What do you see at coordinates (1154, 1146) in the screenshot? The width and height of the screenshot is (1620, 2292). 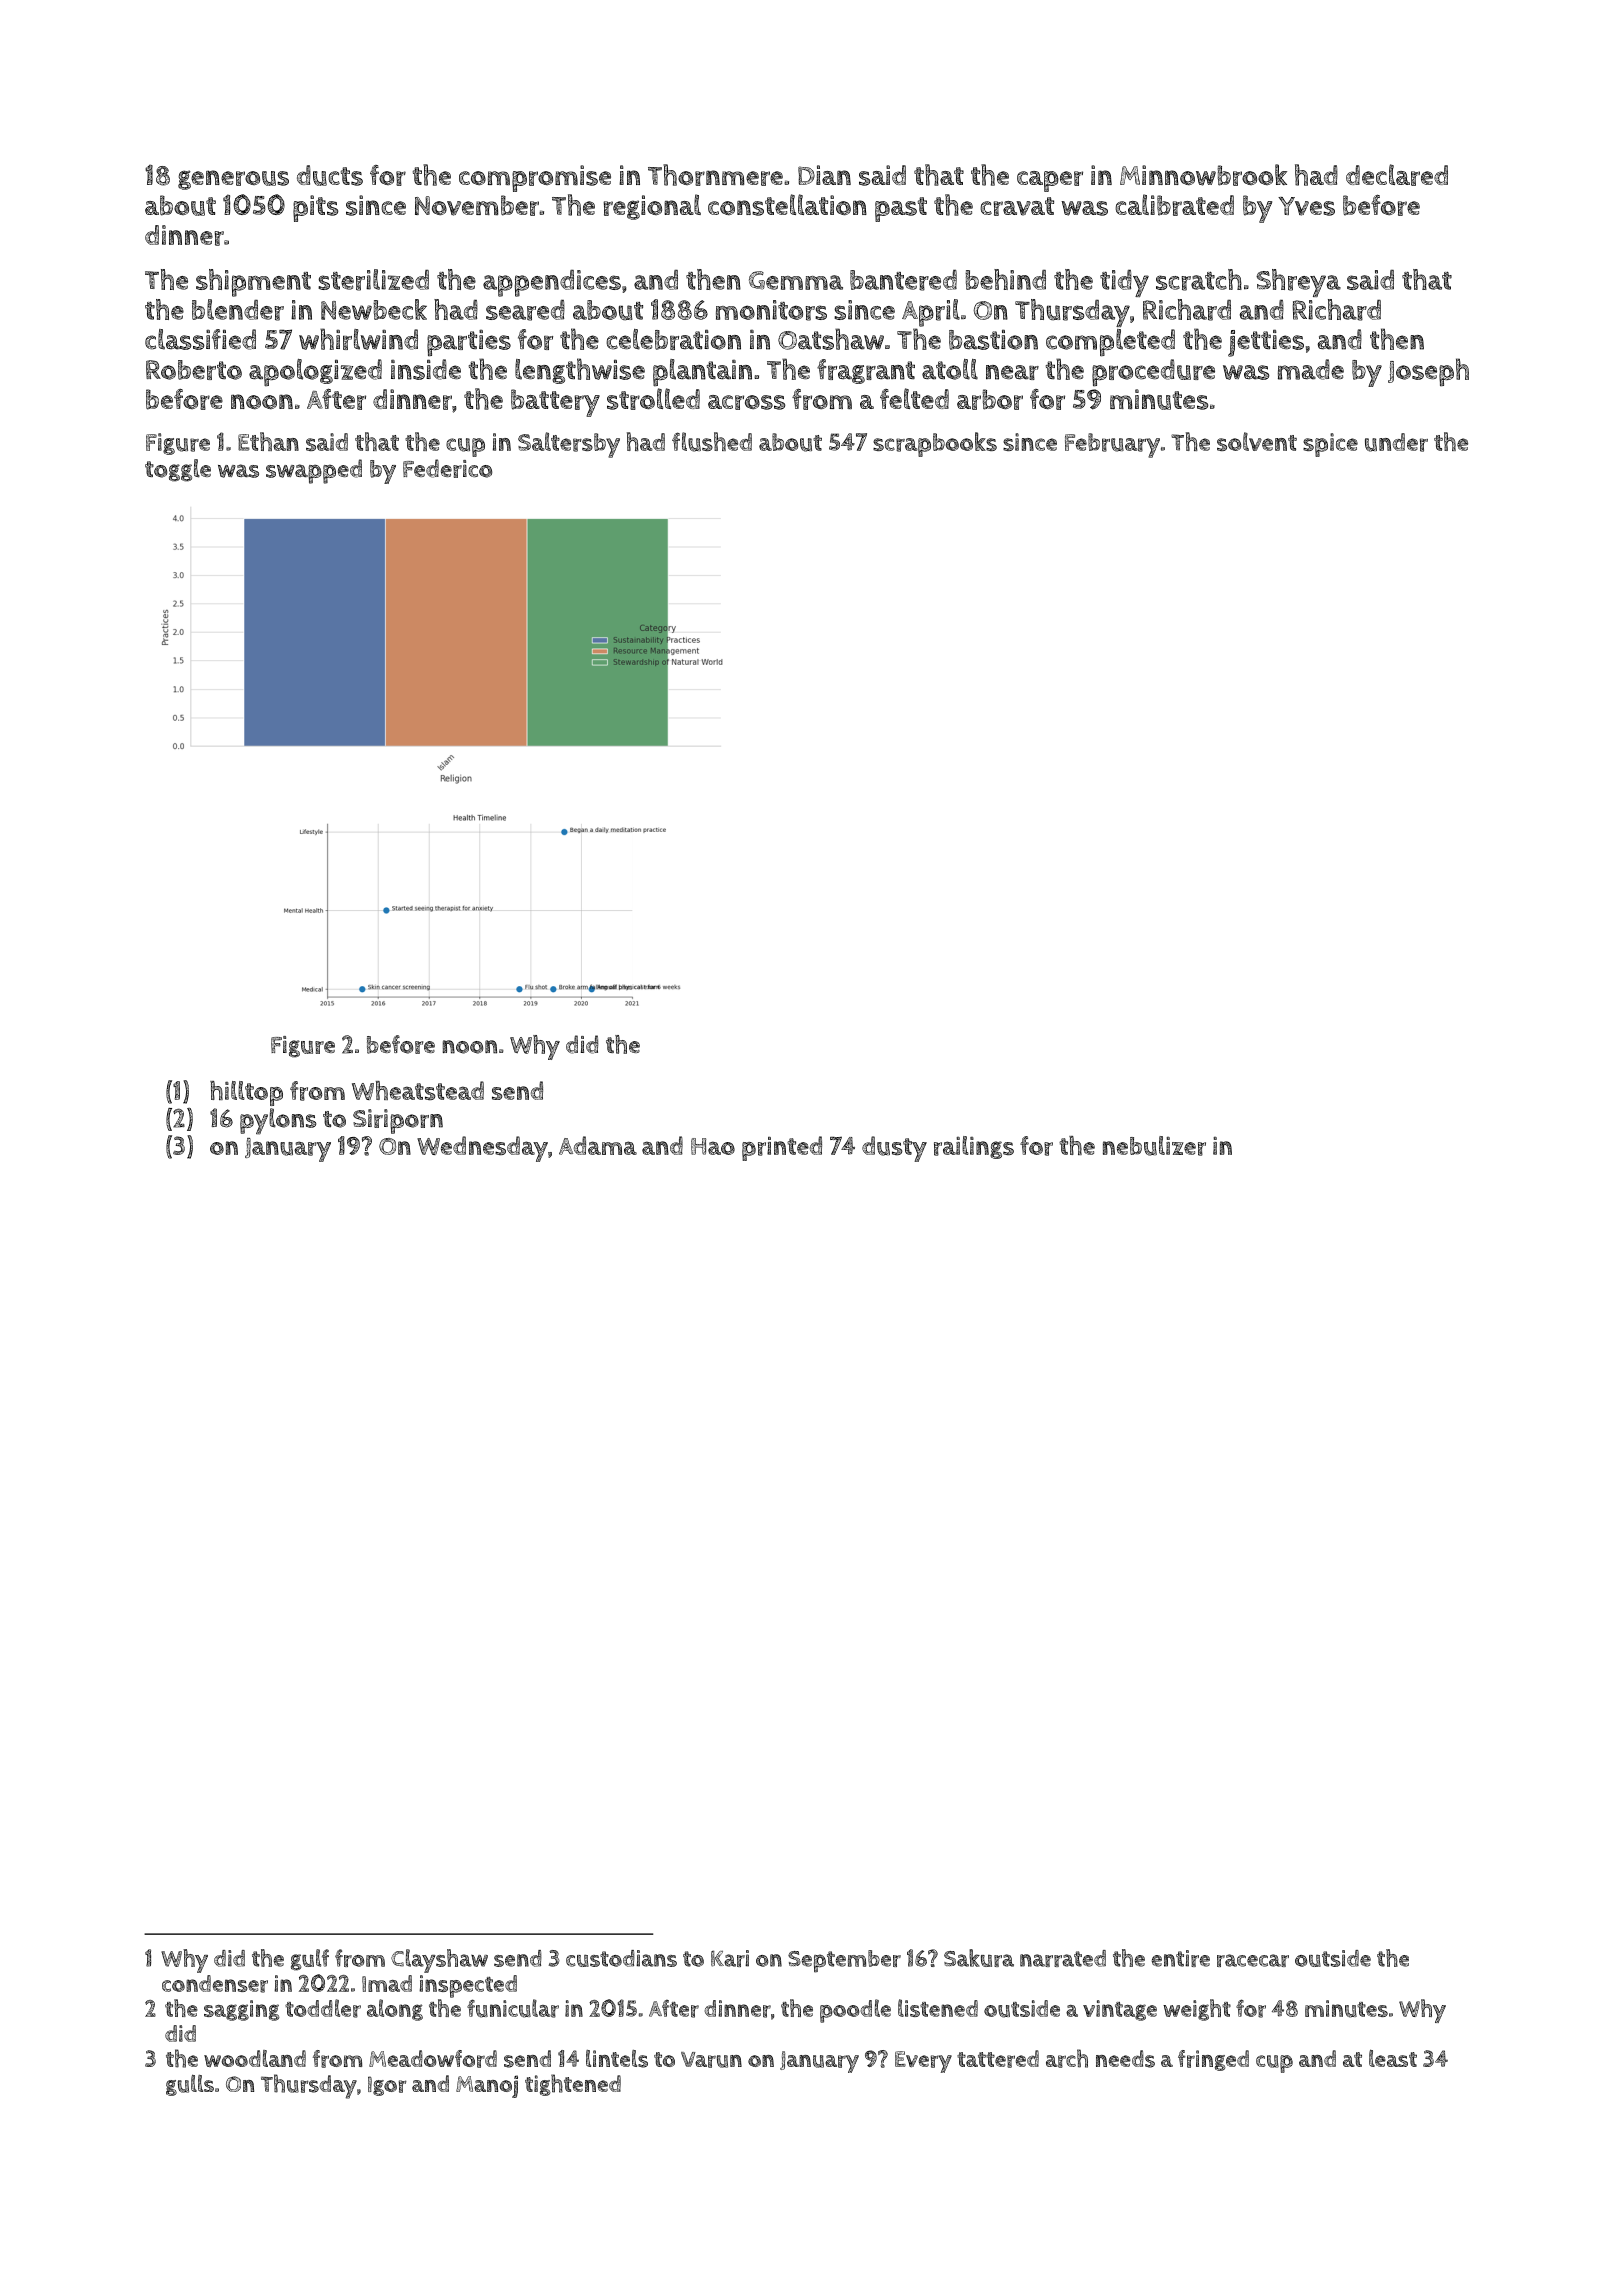 I see `nebulizer` at bounding box center [1154, 1146].
